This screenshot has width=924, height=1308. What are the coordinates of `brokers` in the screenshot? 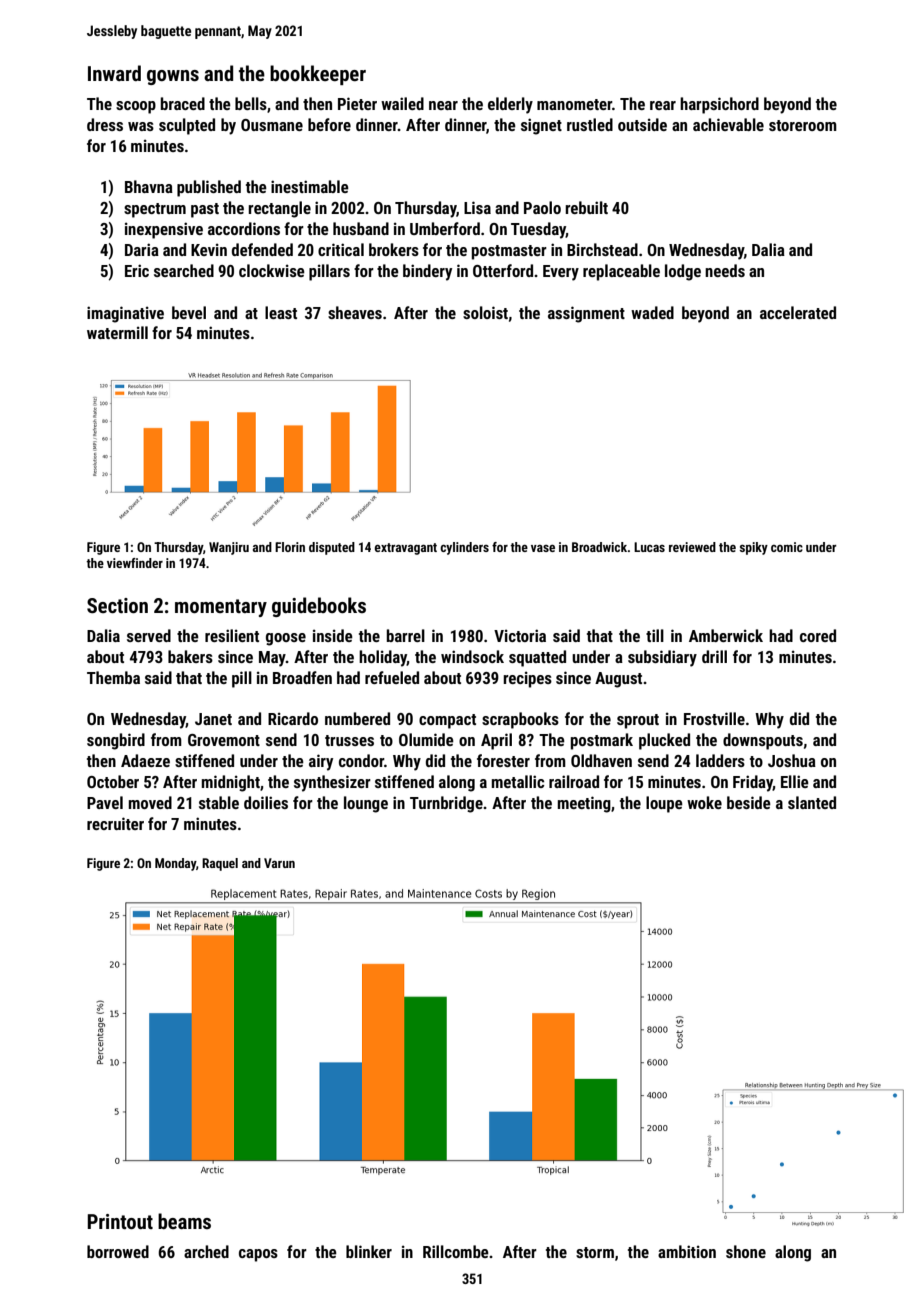 It's located at (394, 249).
